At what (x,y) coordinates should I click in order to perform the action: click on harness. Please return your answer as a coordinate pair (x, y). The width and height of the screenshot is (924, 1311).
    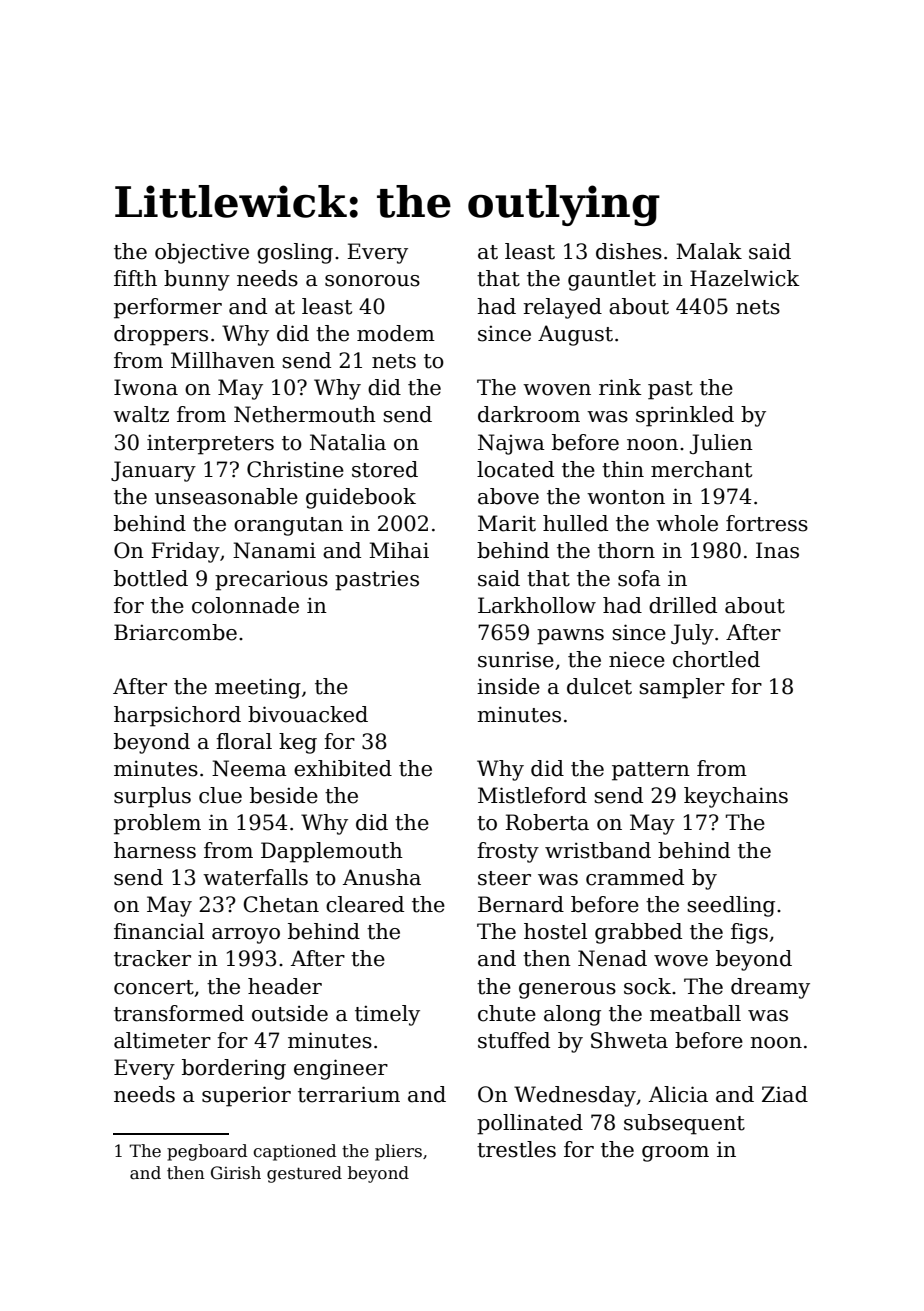
    Looking at the image, I should click on (155, 850).
